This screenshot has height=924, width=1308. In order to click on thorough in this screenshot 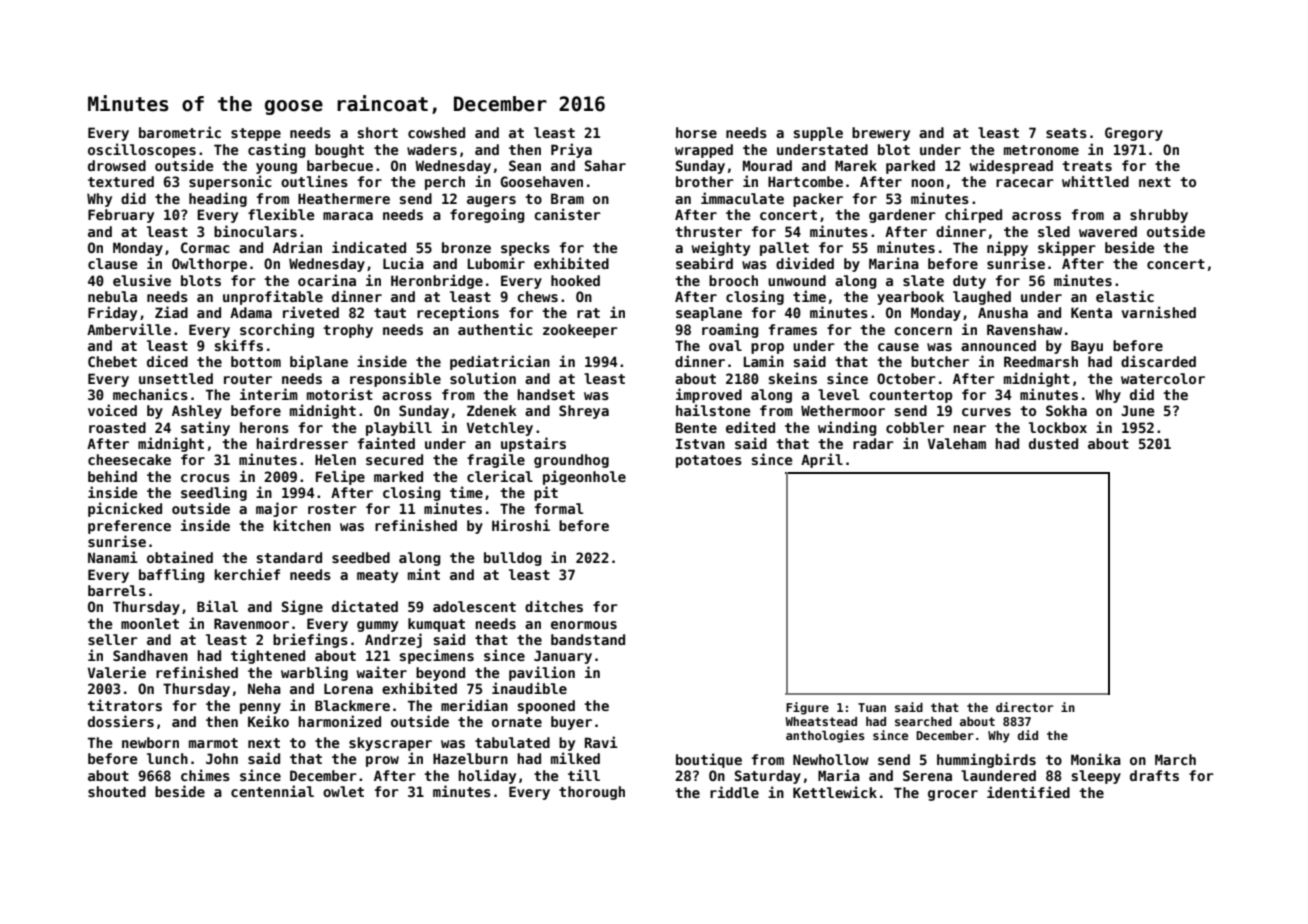, I will do `click(592, 793)`.
